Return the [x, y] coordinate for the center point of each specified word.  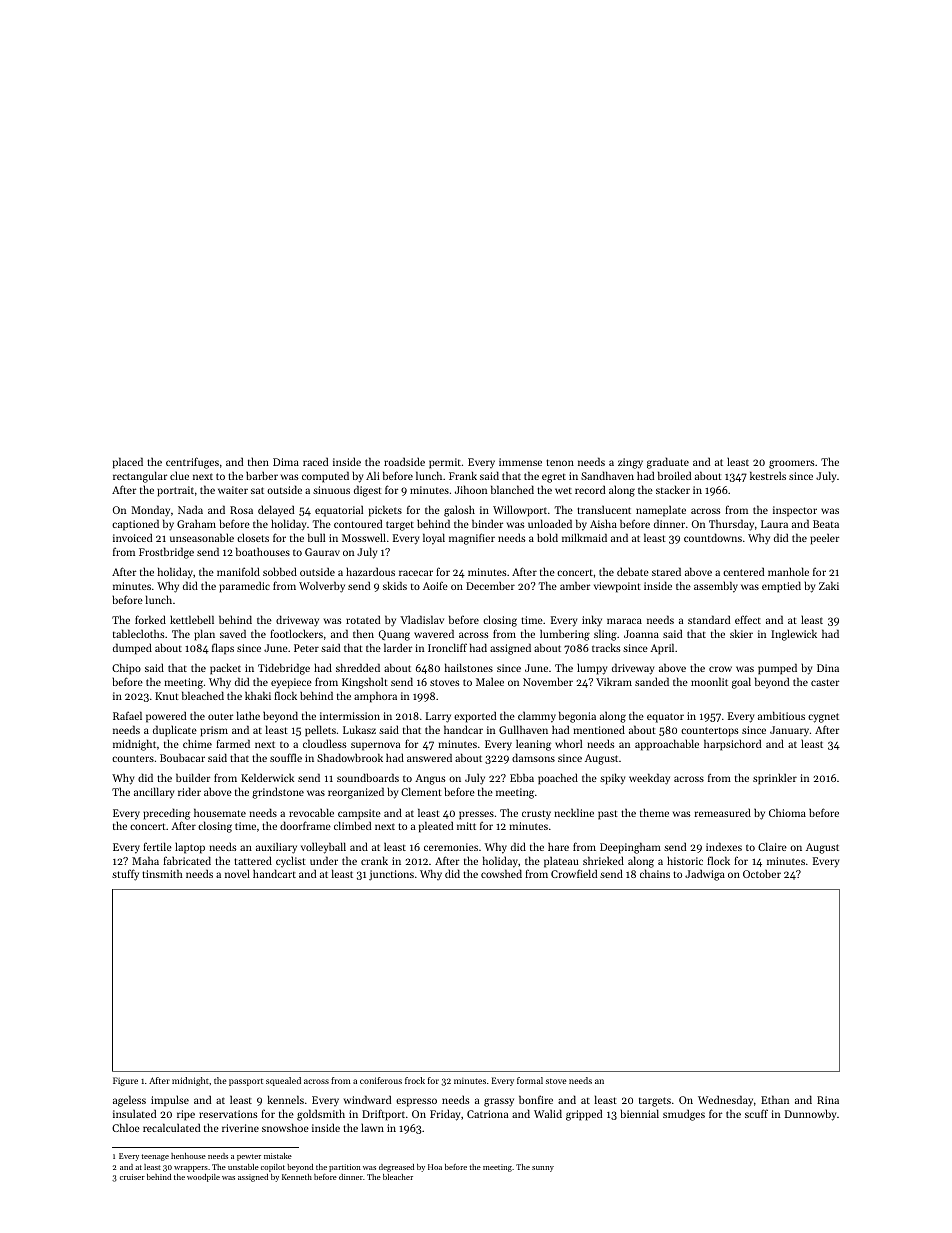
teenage [155, 1157]
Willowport [520, 511]
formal [530, 1080]
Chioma [787, 812]
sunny [543, 1169]
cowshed [501, 873]
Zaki [829, 585]
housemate [220, 812]
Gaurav [322, 552]
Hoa [435, 1167]
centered [743, 571]
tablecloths [139, 633]
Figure [125, 1081]
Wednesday [725, 1101]
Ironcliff [447, 647]
